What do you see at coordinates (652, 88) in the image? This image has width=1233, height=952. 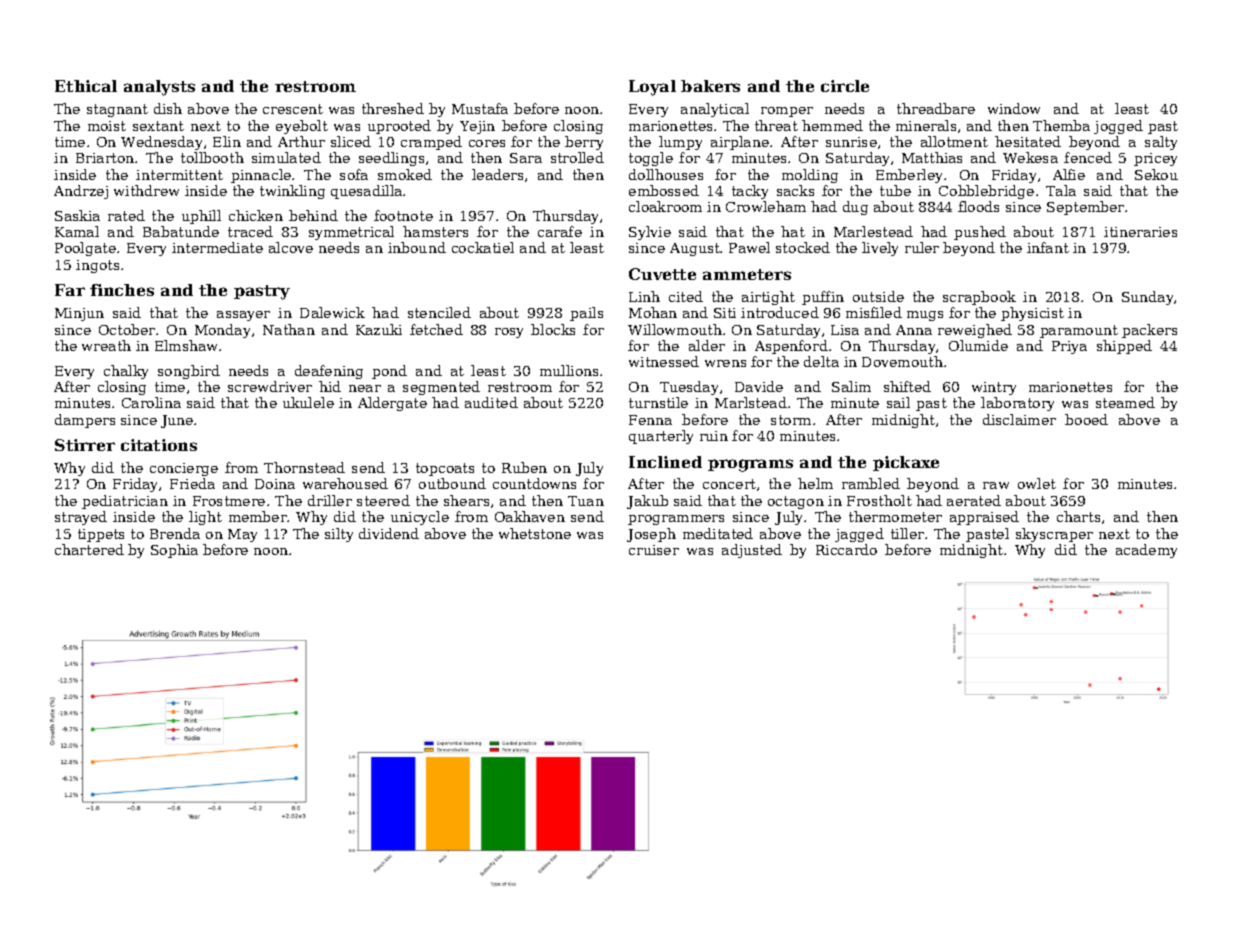 I see `Loyal` at bounding box center [652, 88].
